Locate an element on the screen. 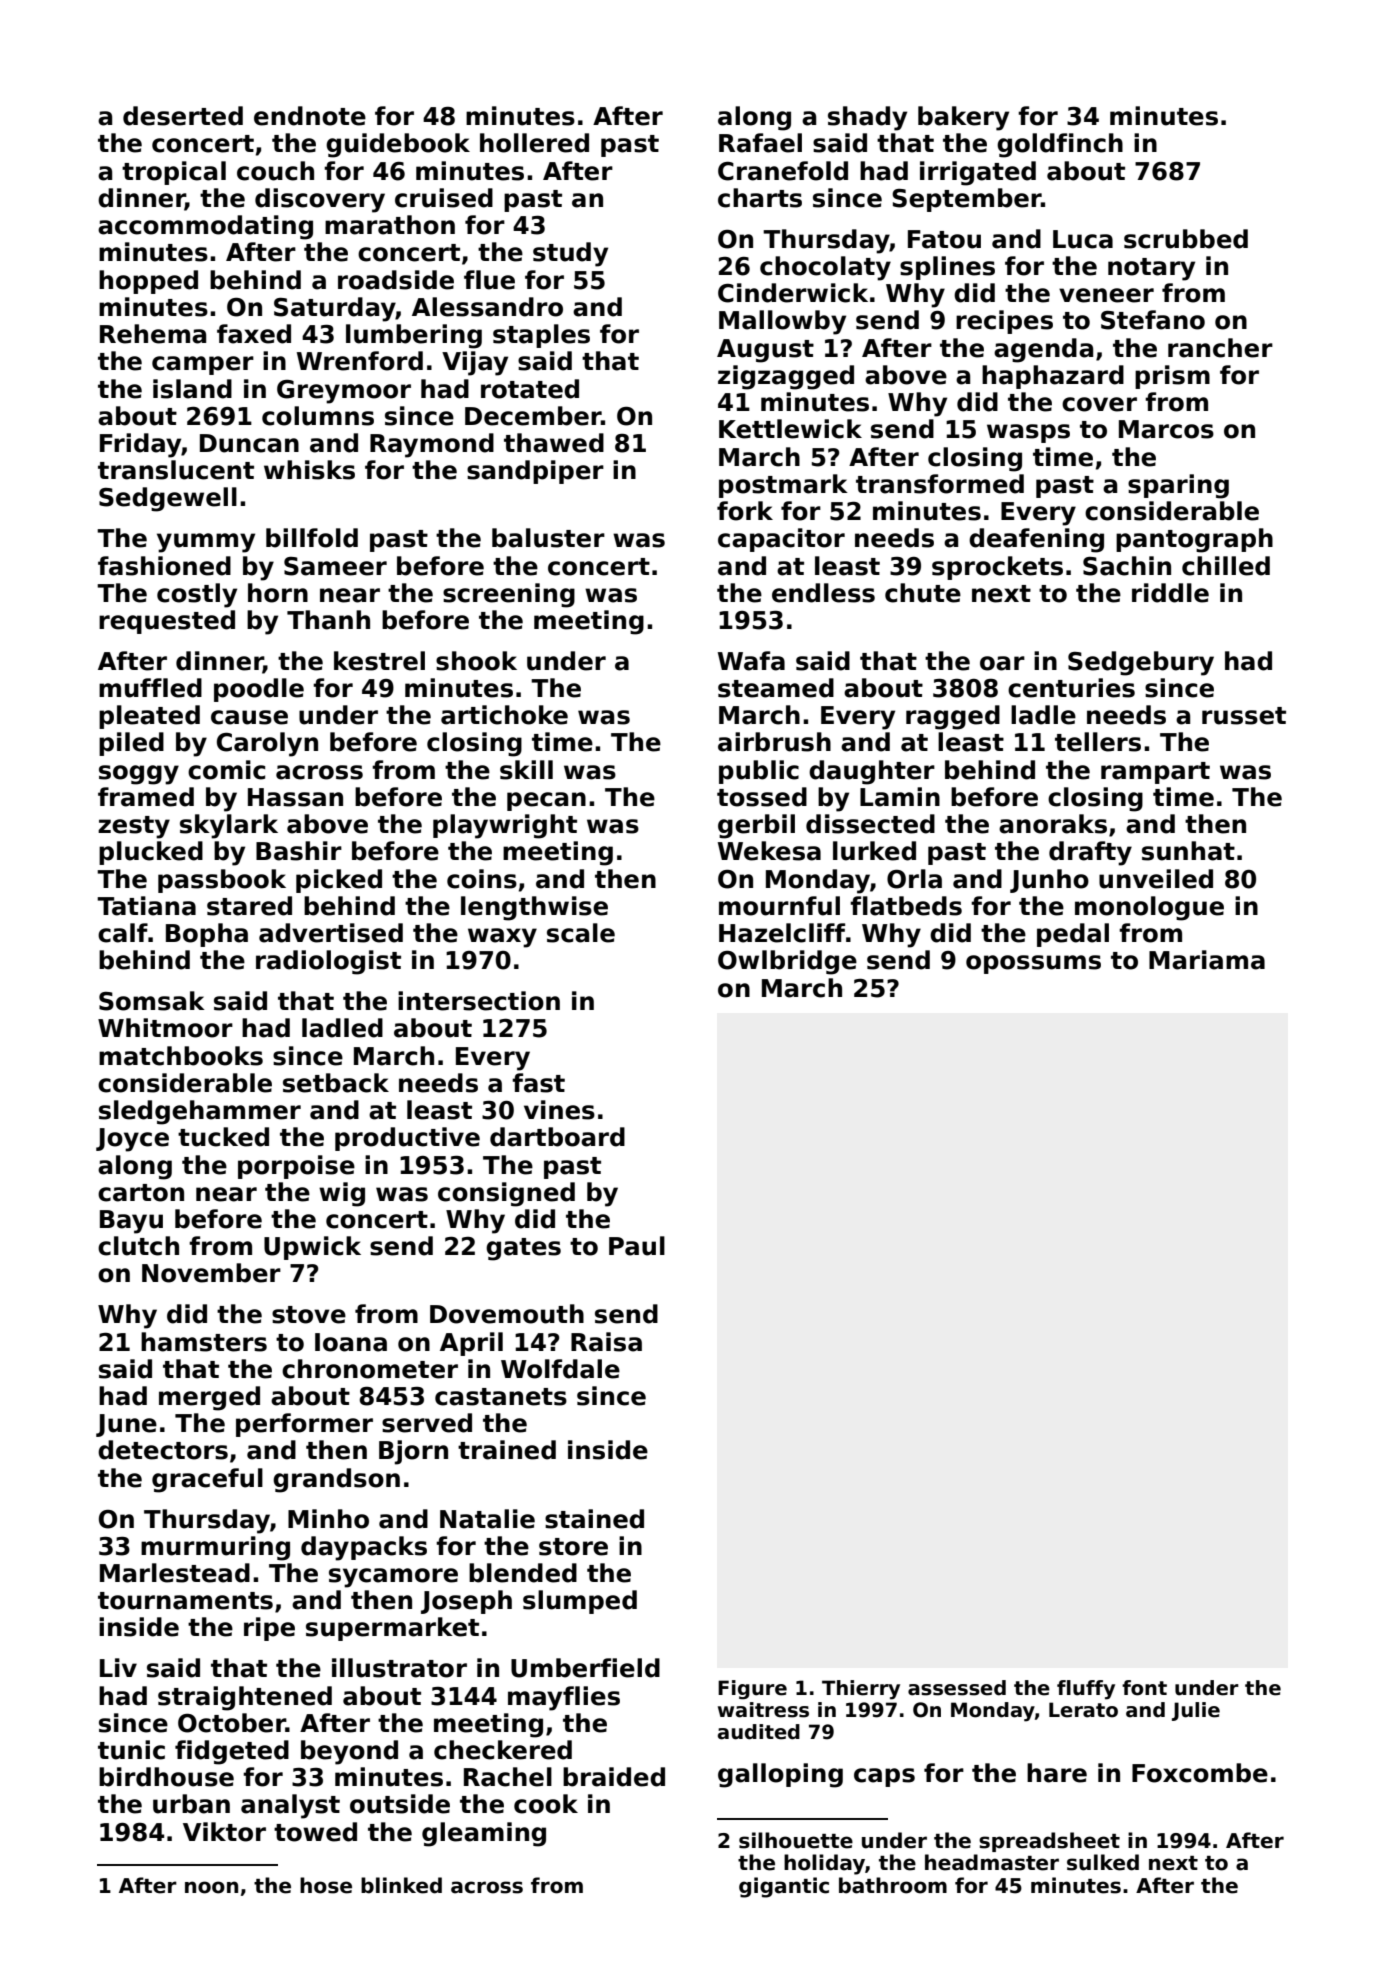 This screenshot has height=1969, width=1386. pantograph is located at coordinates (1194, 540).
